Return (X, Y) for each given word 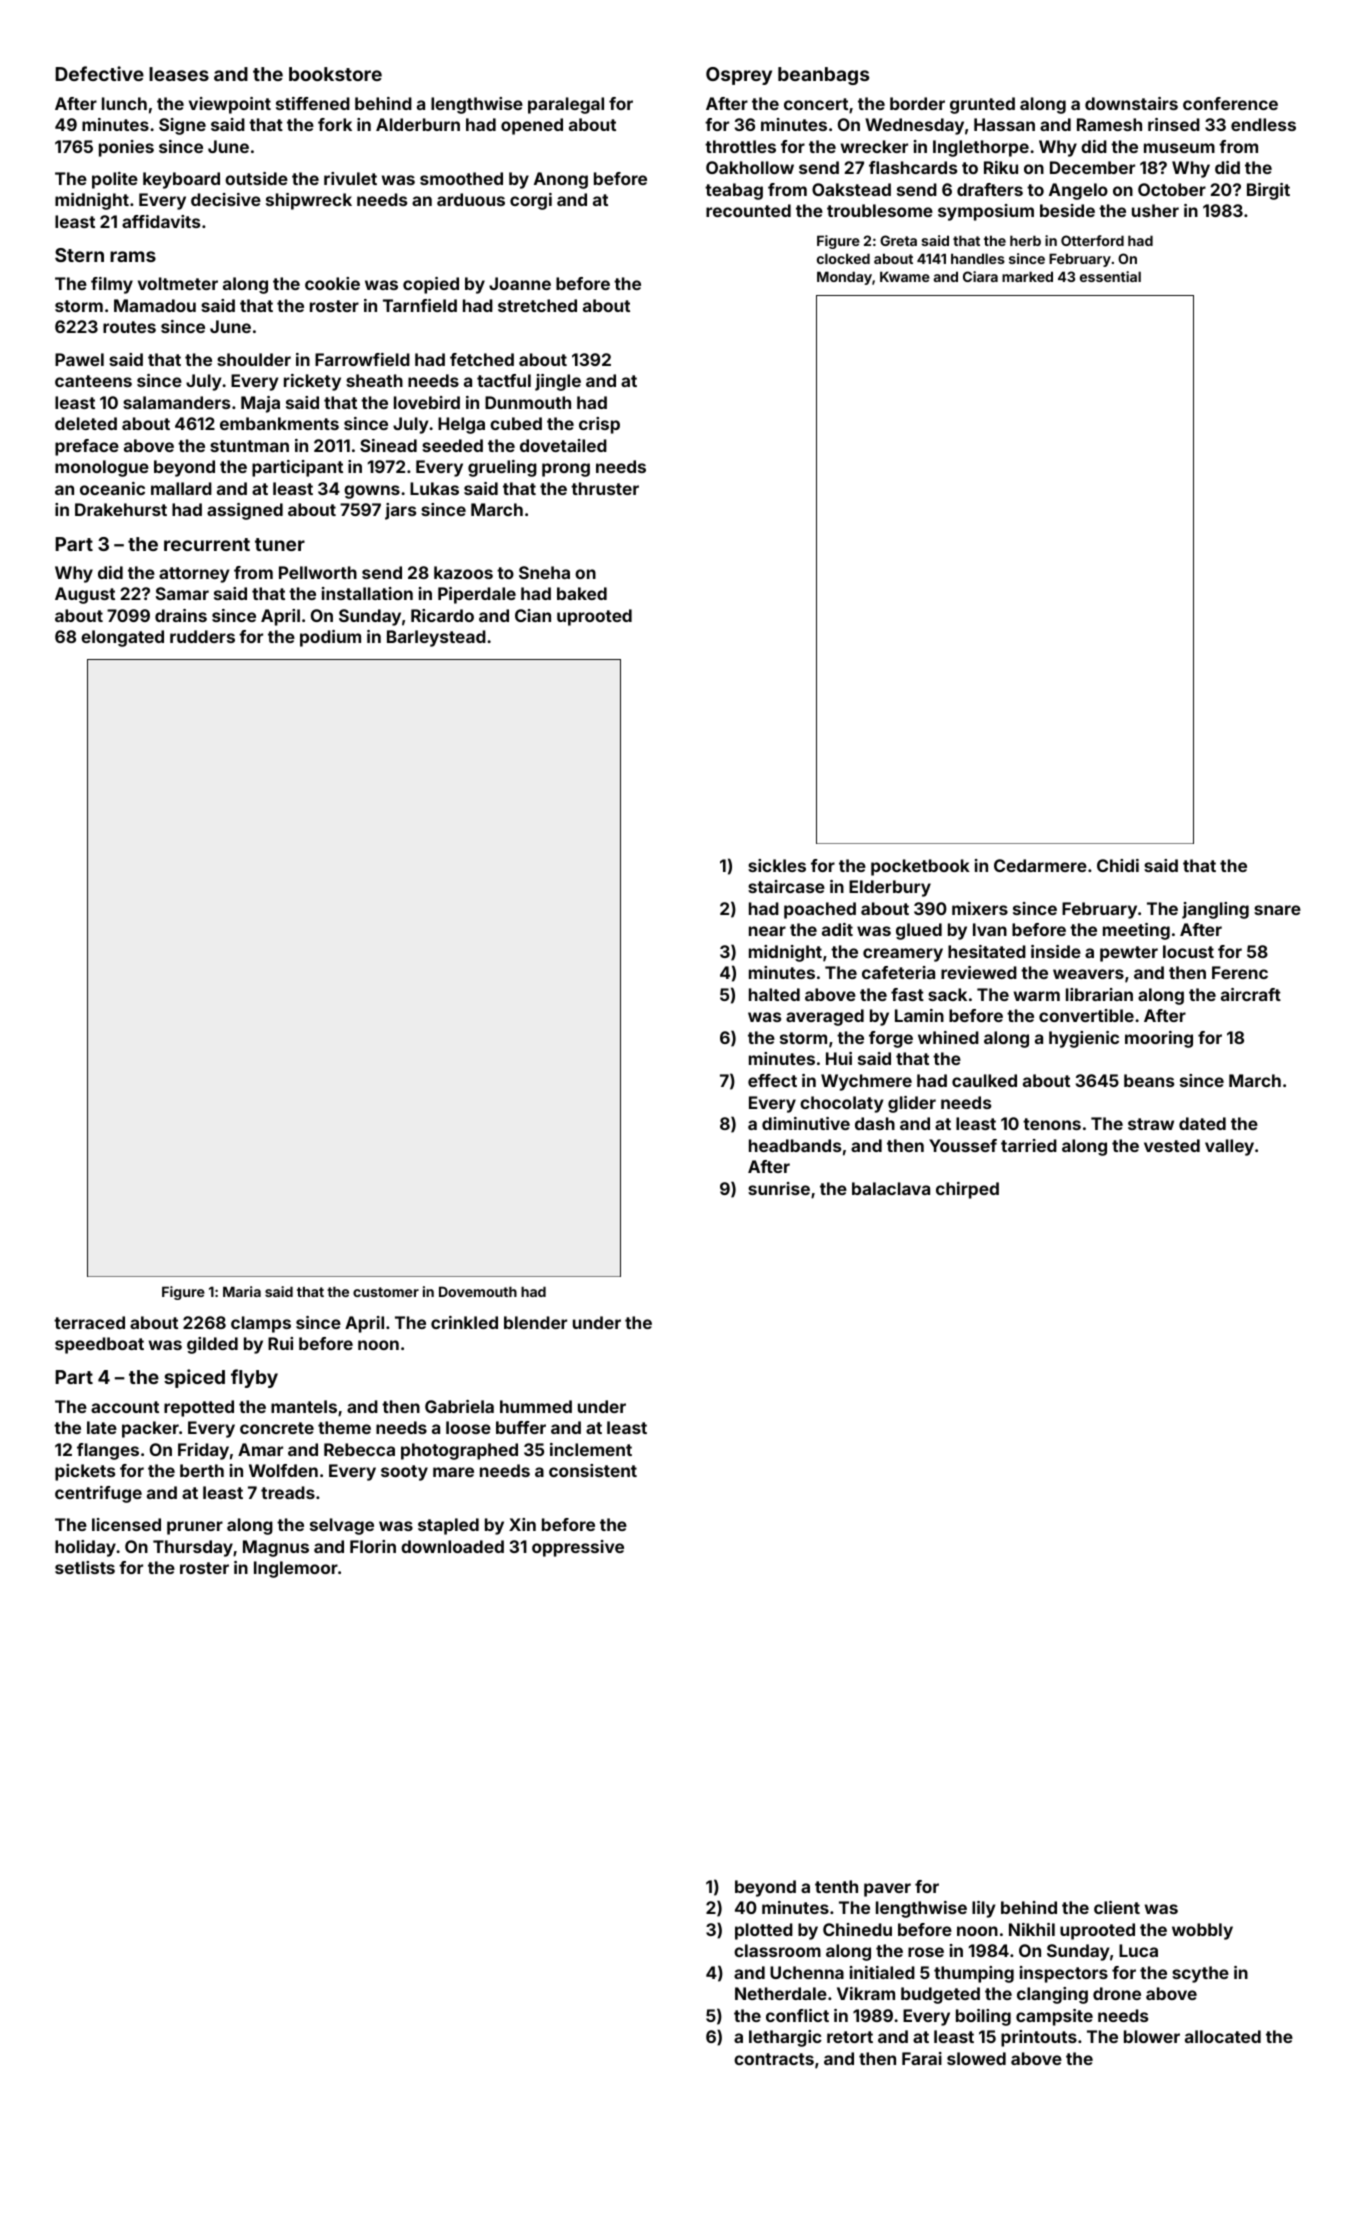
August (85, 595)
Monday (844, 278)
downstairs (1131, 103)
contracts (774, 2059)
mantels (304, 1406)
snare (1277, 910)
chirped (967, 1190)
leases (179, 74)
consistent (593, 1470)
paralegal (566, 105)
